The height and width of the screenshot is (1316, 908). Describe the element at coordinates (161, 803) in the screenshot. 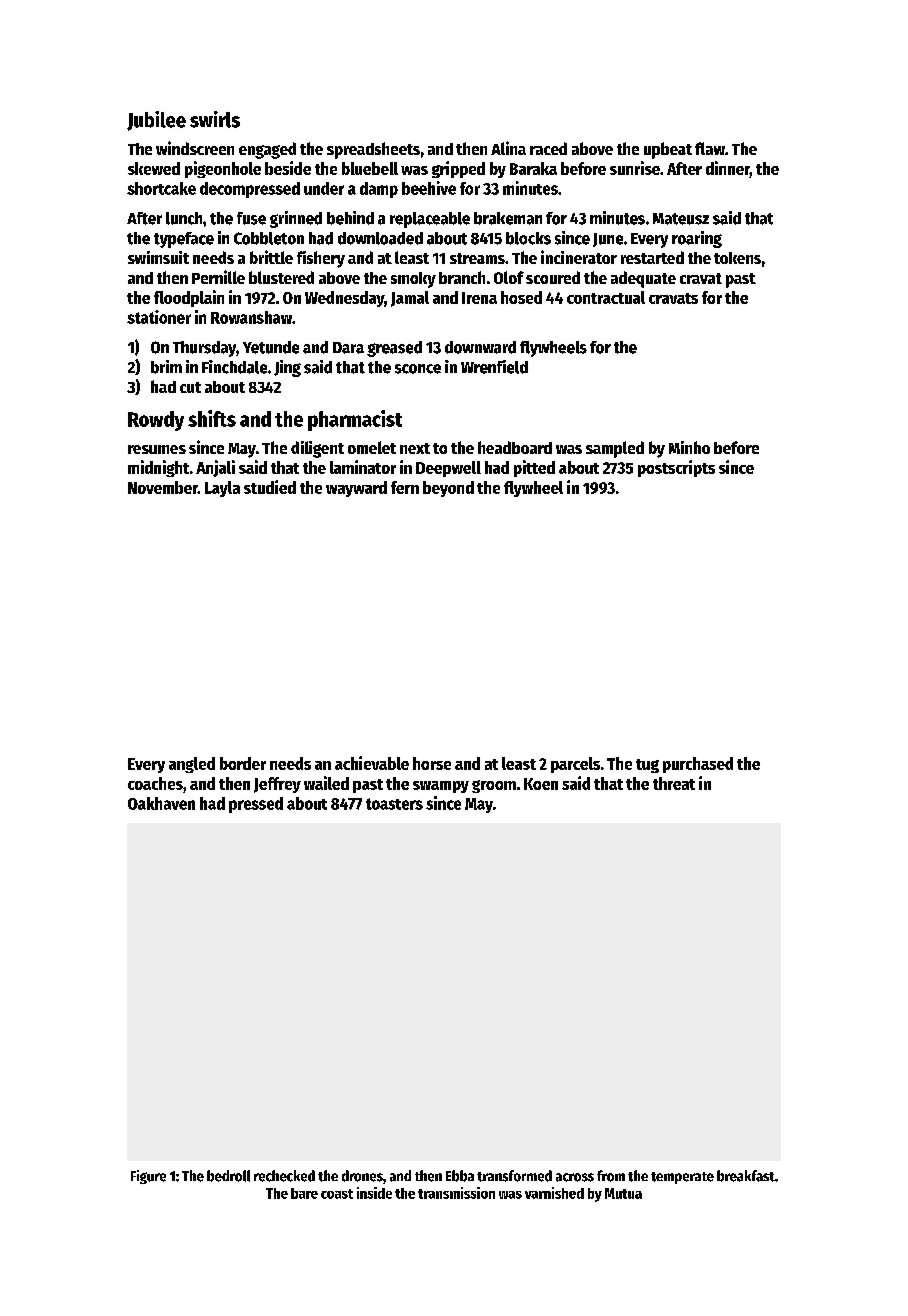

I see `Oakhaven` at that location.
